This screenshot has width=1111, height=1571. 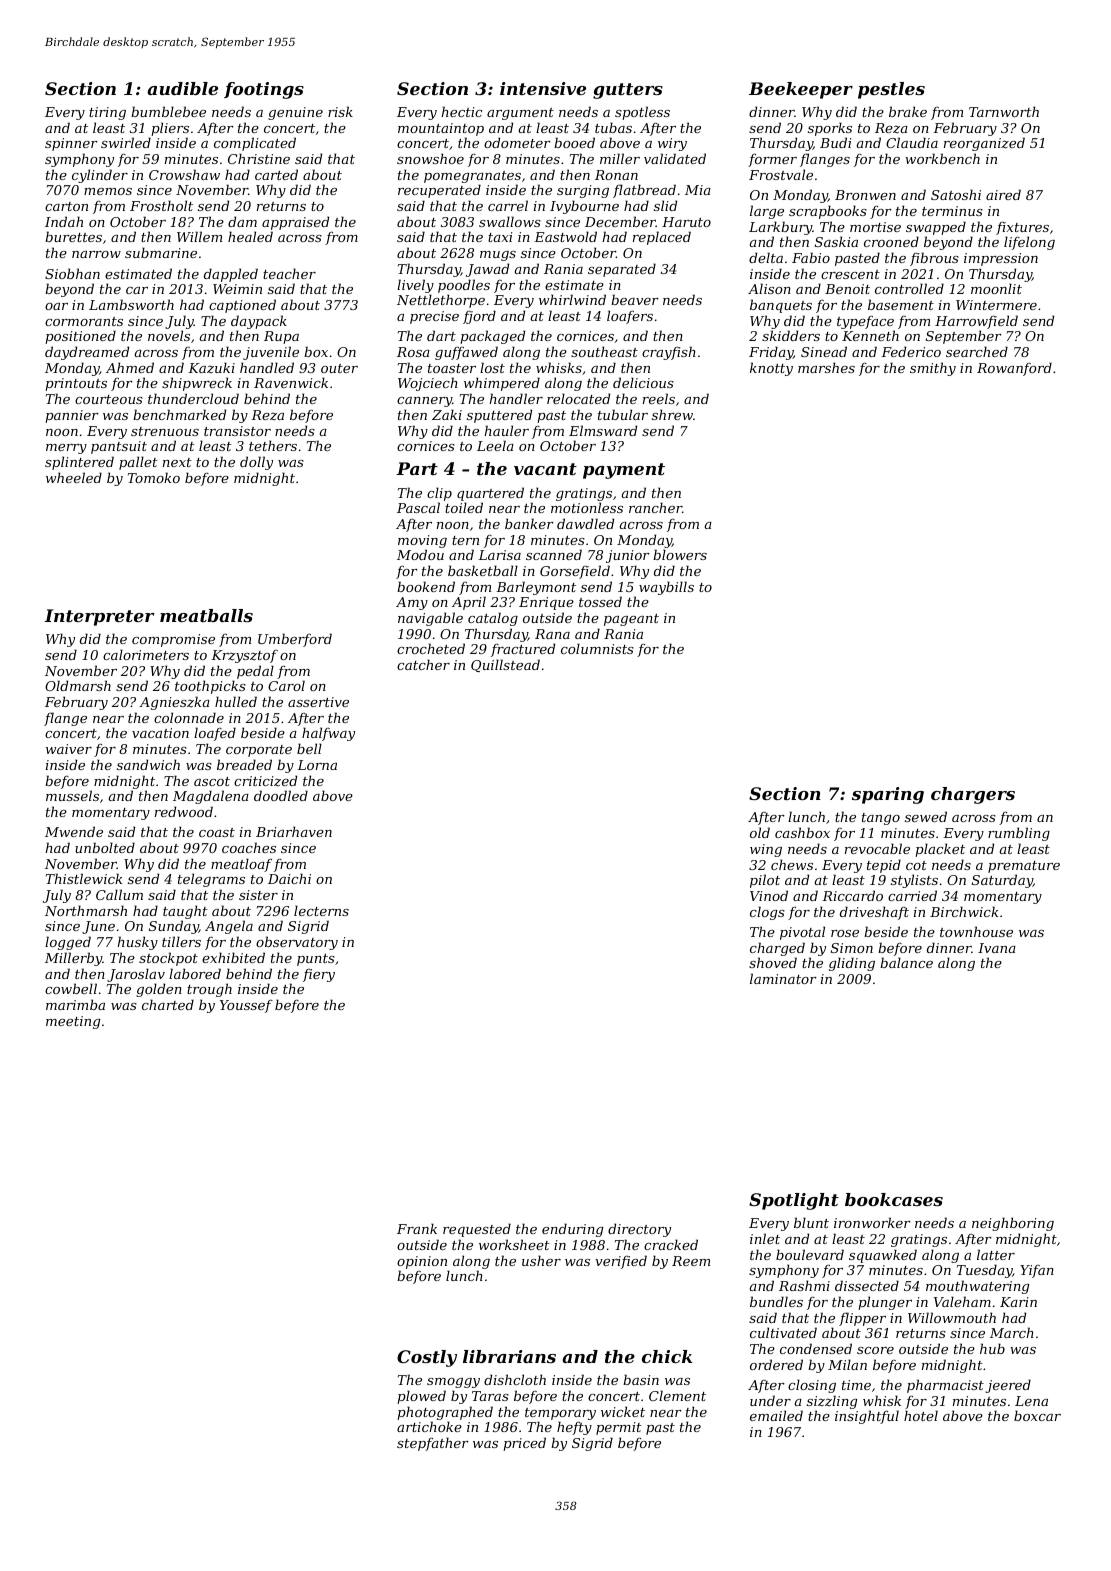 I want to click on Costly, so click(x=427, y=1358).
